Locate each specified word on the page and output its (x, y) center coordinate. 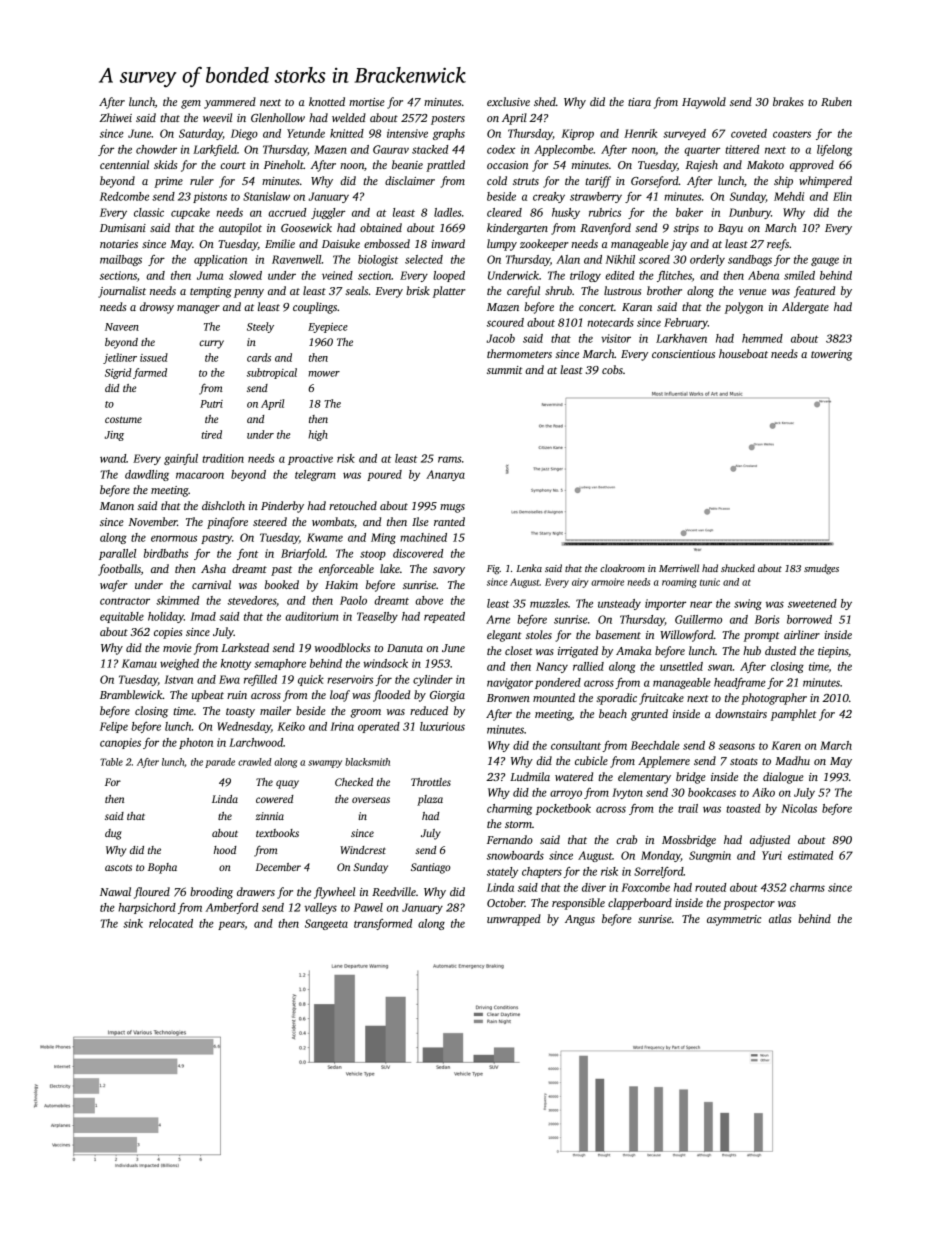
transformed (383, 924)
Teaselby (377, 617)
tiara (639, 102)
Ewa (229, 679)
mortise (367, 102)
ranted (449, 521)
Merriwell (679, 568)
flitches (674, 276)
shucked (738, 568)
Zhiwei (115, 117)
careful (523, 292)
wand (113, 458)
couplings (315, 308)
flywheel (334, 893)
